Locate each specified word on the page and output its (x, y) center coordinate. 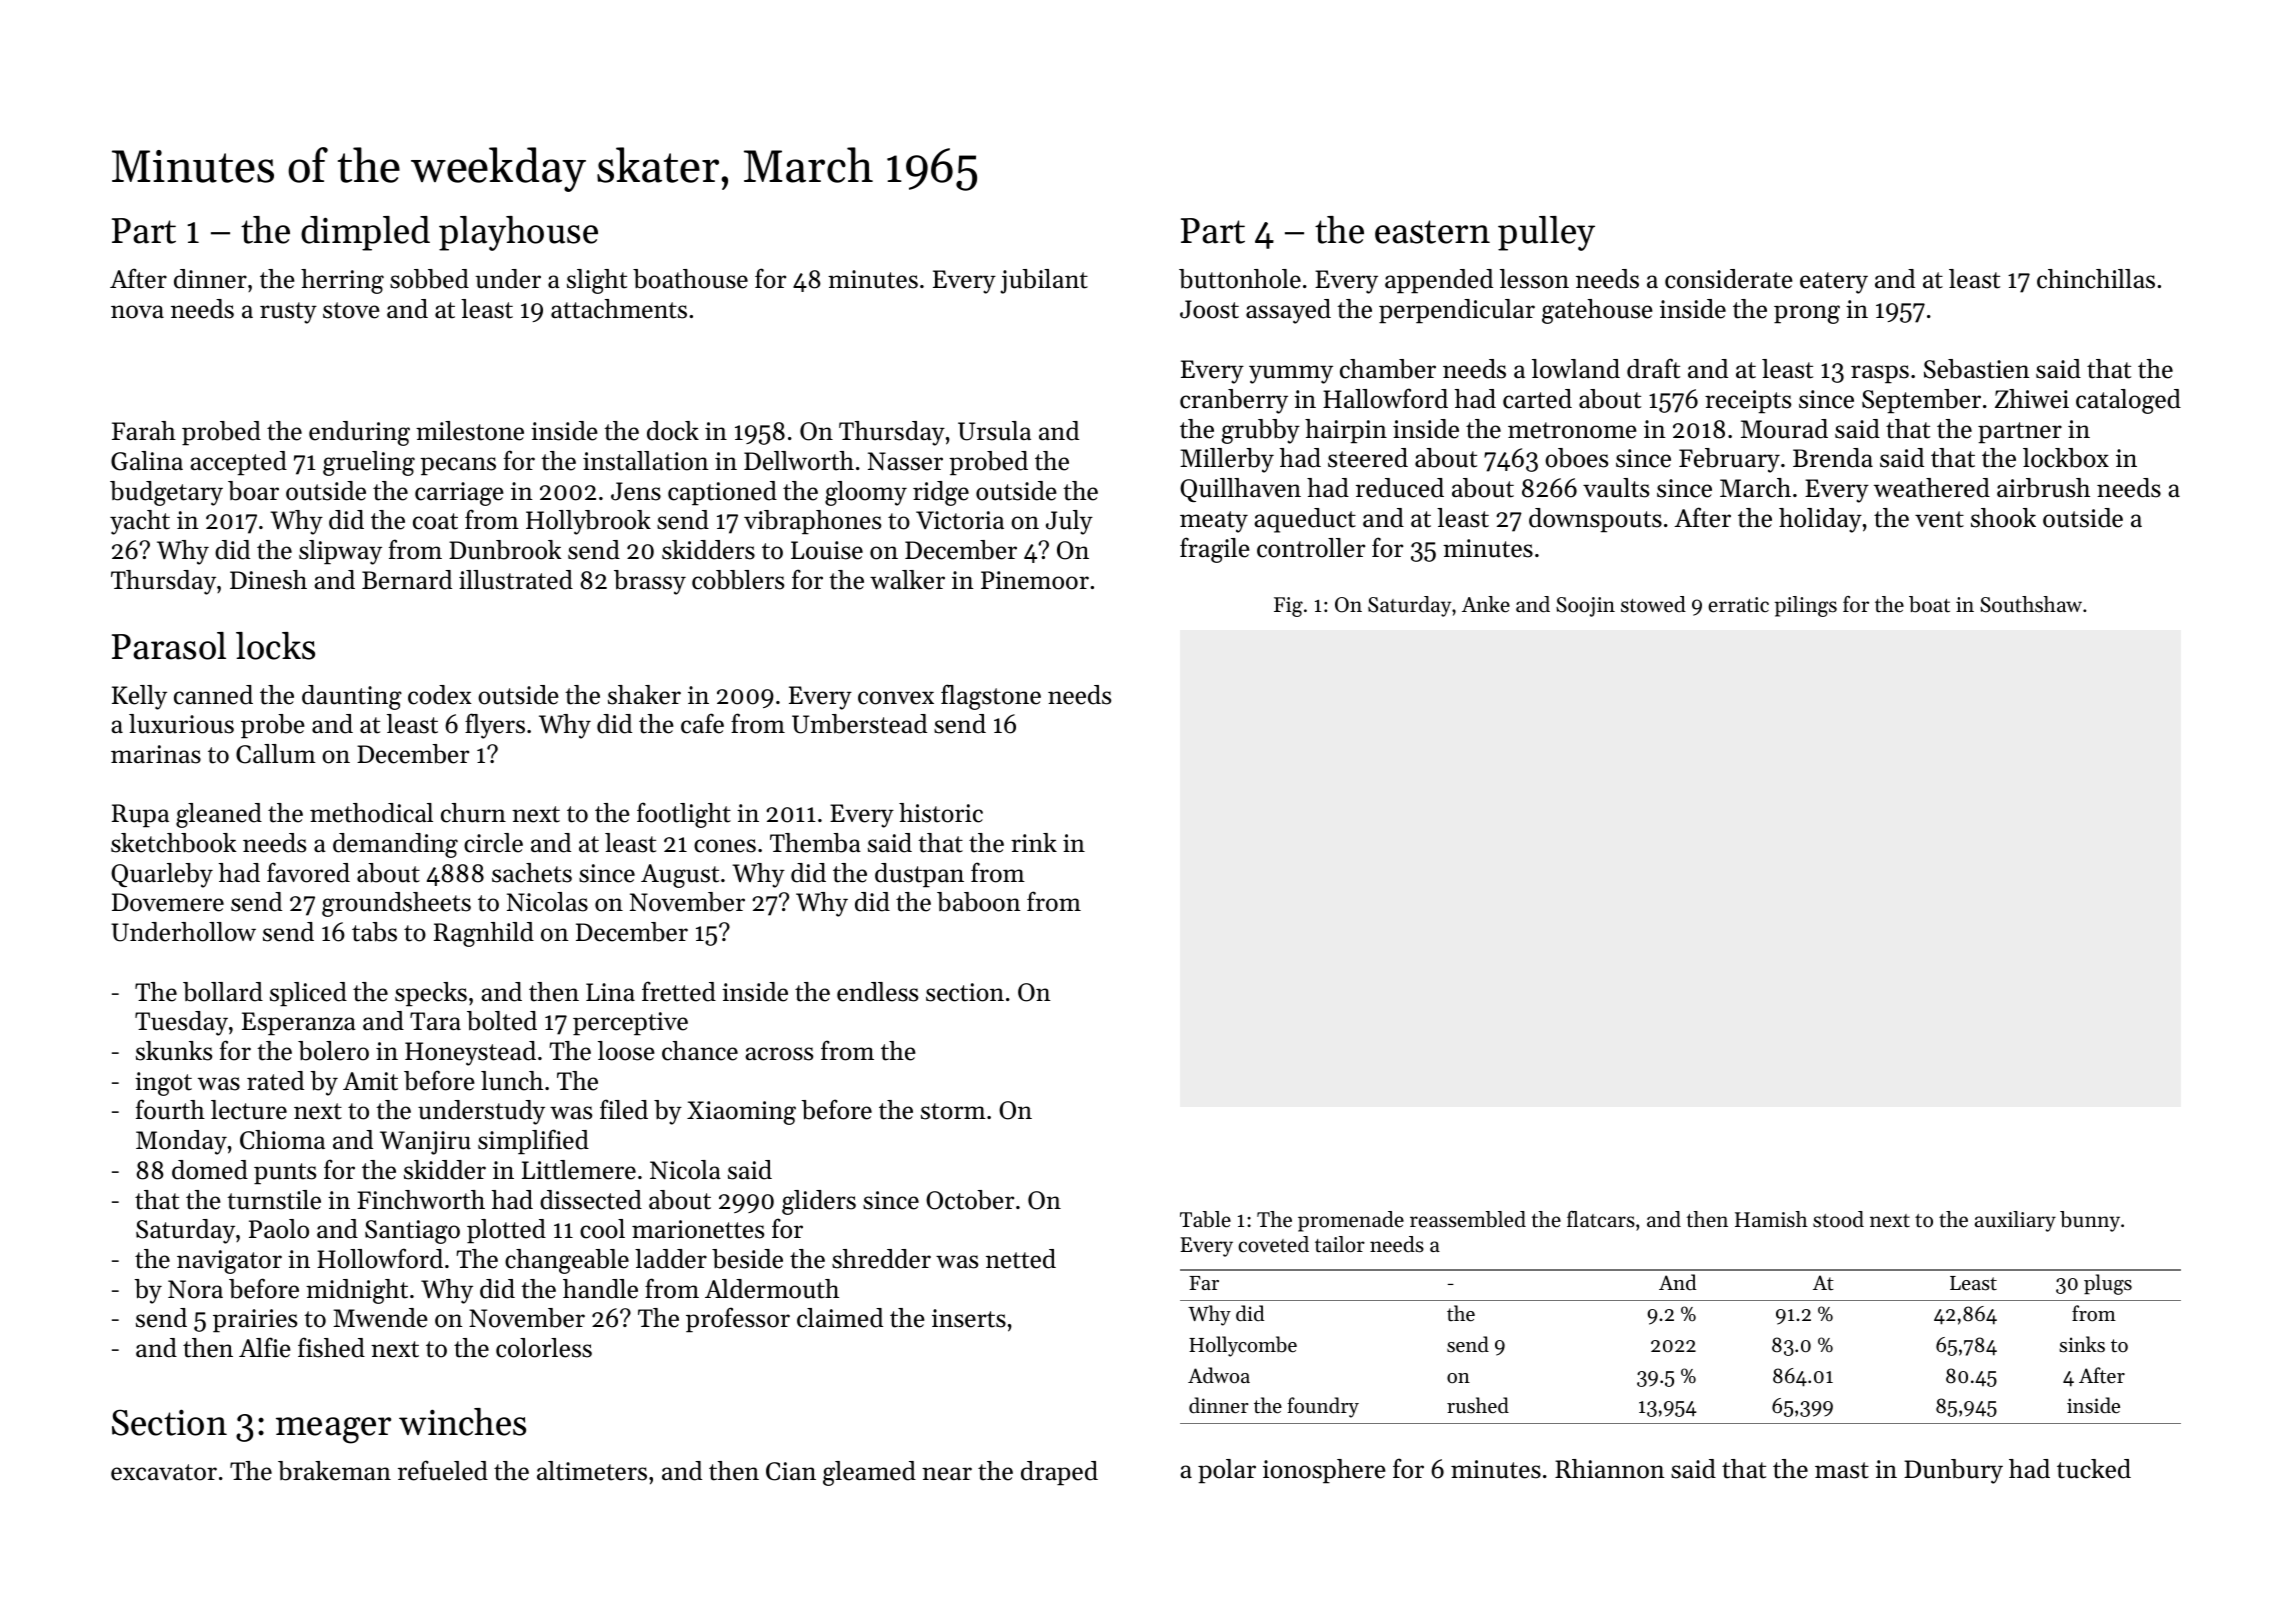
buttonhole (1240, 279)
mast (1842, 1470)
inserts (969, 1318)
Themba (815, 843)
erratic (1738, 605)
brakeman (334, 1471)
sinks (2082, 1344)
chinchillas (2096, 279)
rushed (1478, 1405)
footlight (684, 815)
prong (1807, 314)
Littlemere (579, 1170)
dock (673, 431)
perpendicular (1457, 311)
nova (137, 312)
